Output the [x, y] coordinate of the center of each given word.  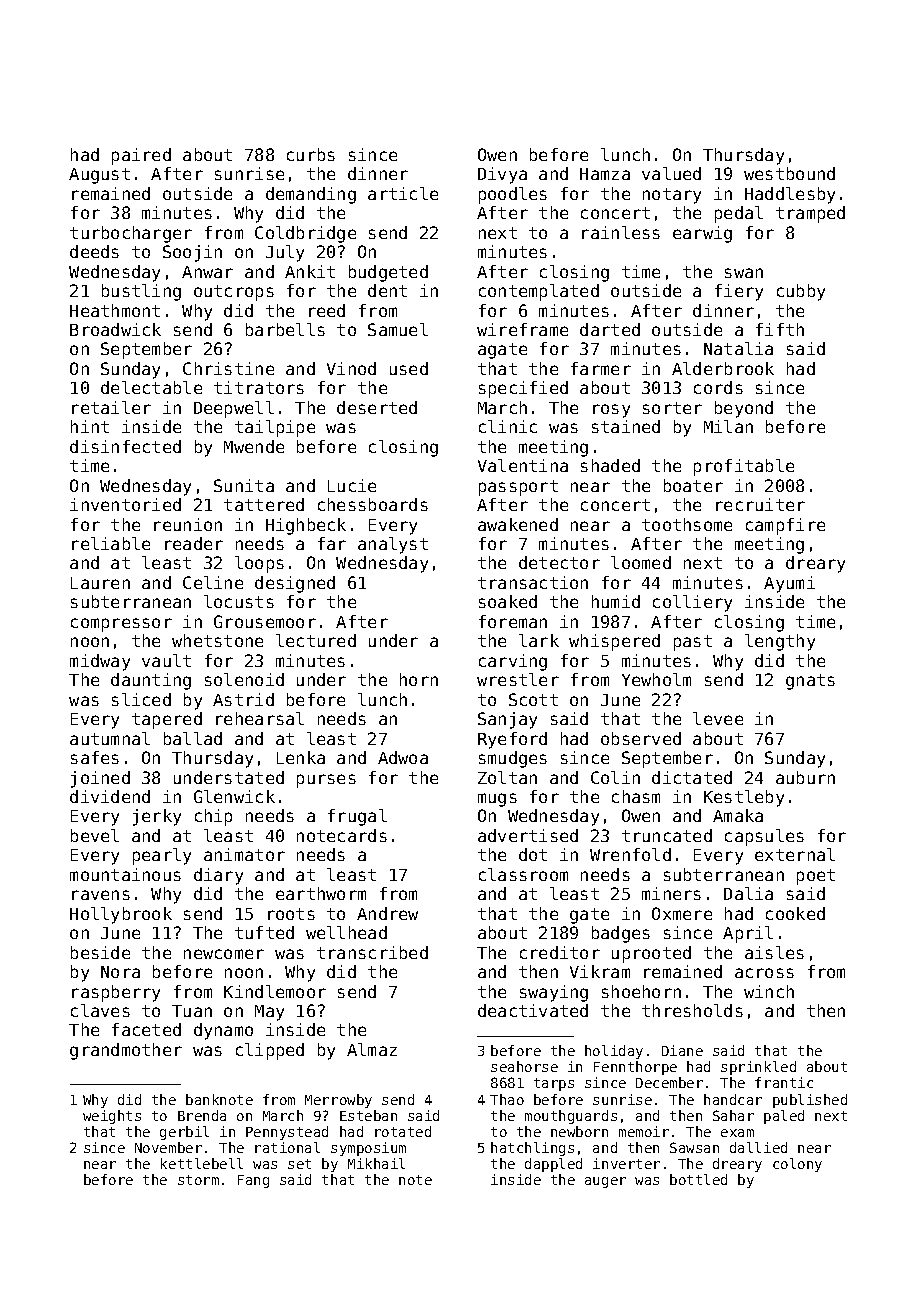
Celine [213, 582]
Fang [253, 1181]
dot [533, 854]
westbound [789, 173]
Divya [502, 175]
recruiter [760, 504]
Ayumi [789, 584]
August [99, 176]
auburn [805, 777]
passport [518, 488]
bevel [95, 835]
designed [295, 584]
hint [90, 426]
